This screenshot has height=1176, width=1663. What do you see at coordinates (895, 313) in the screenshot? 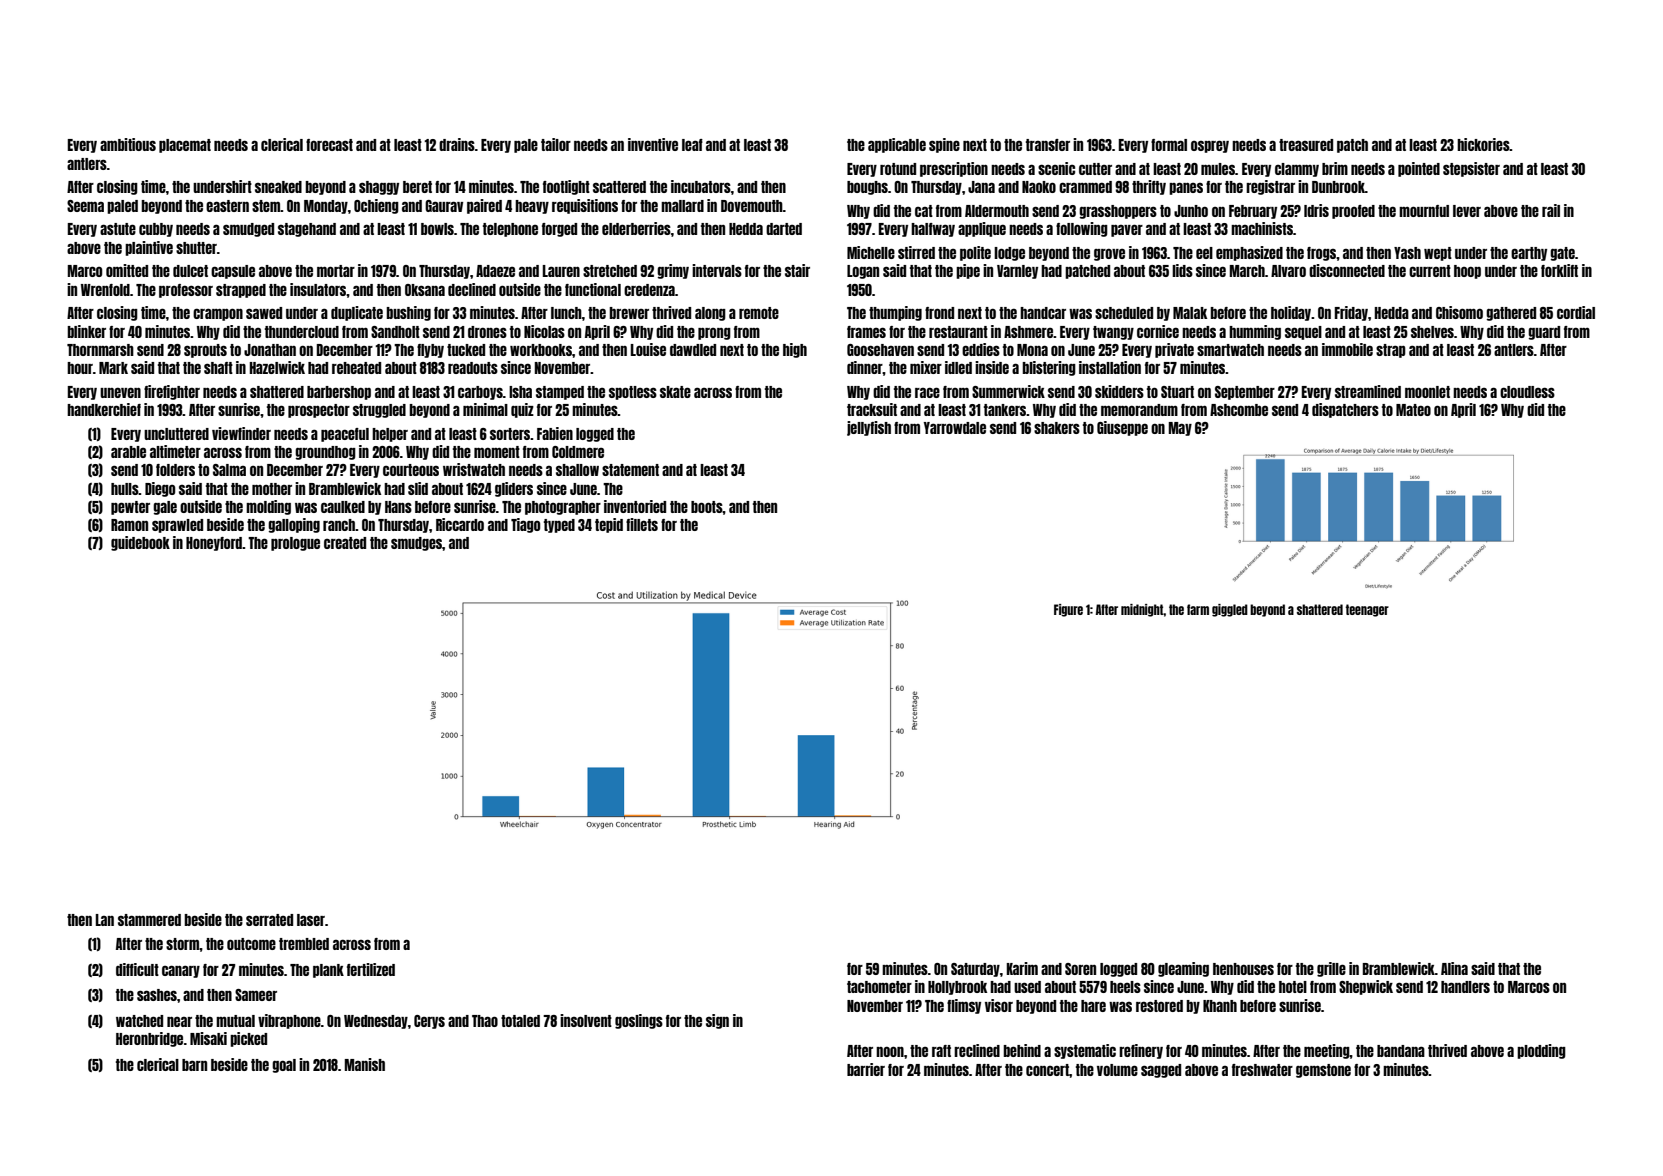
I see `thumping` at bounding box center [895, 313].
